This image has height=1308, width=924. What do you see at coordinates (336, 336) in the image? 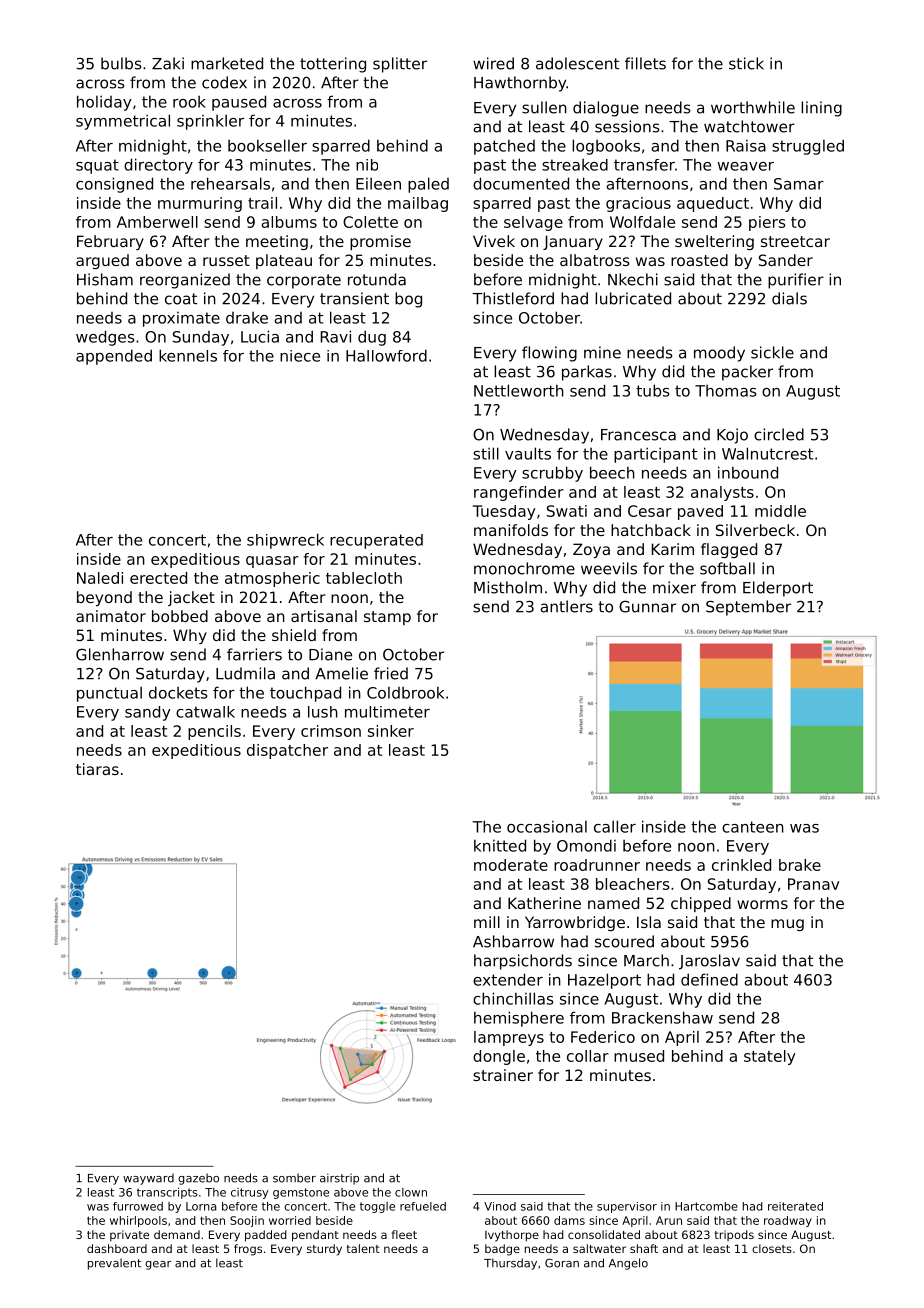
I see `Ravi` at bounding box center [336, 336].
